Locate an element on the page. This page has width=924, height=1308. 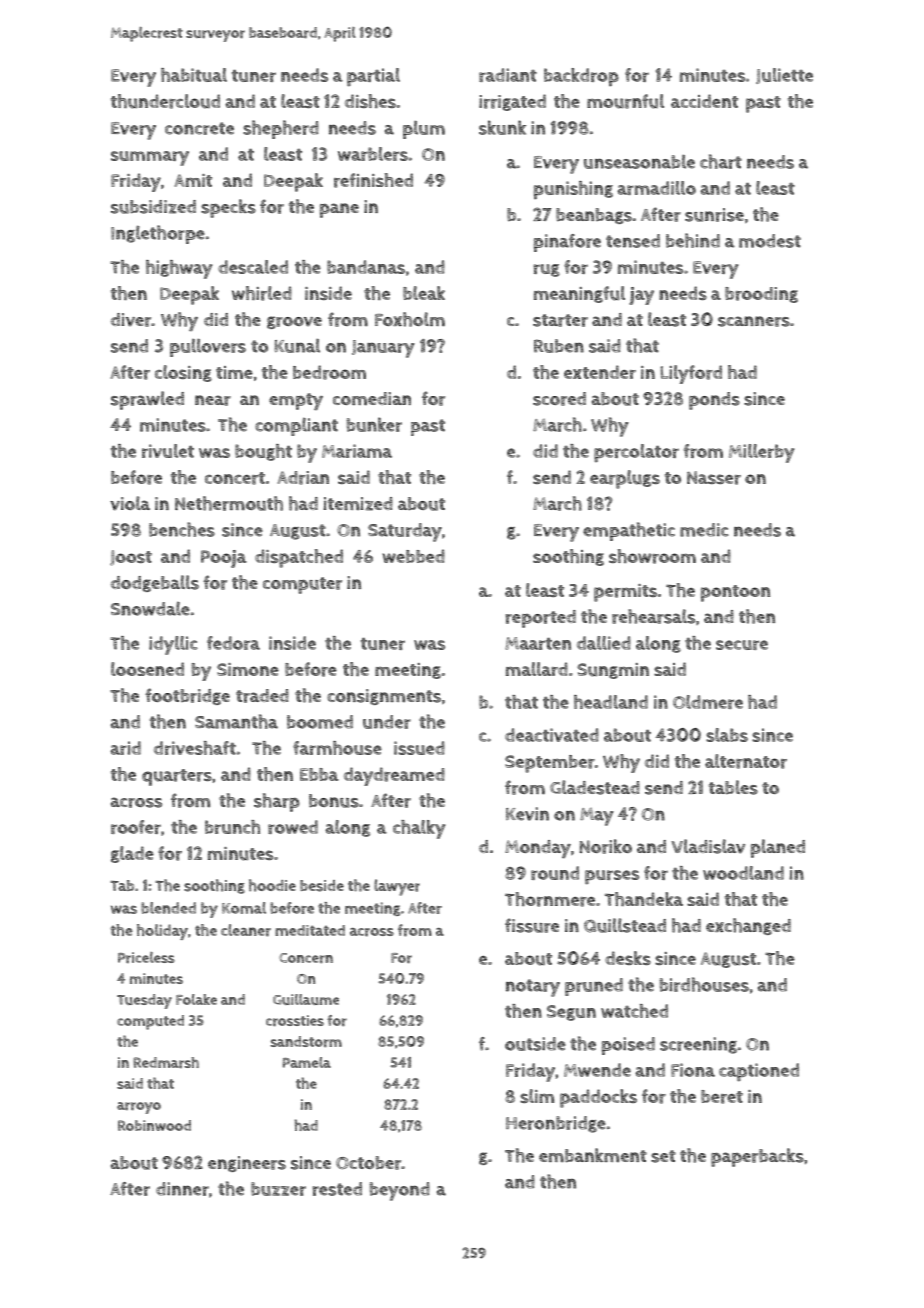
Simone is located at coordinates (248, 669).
